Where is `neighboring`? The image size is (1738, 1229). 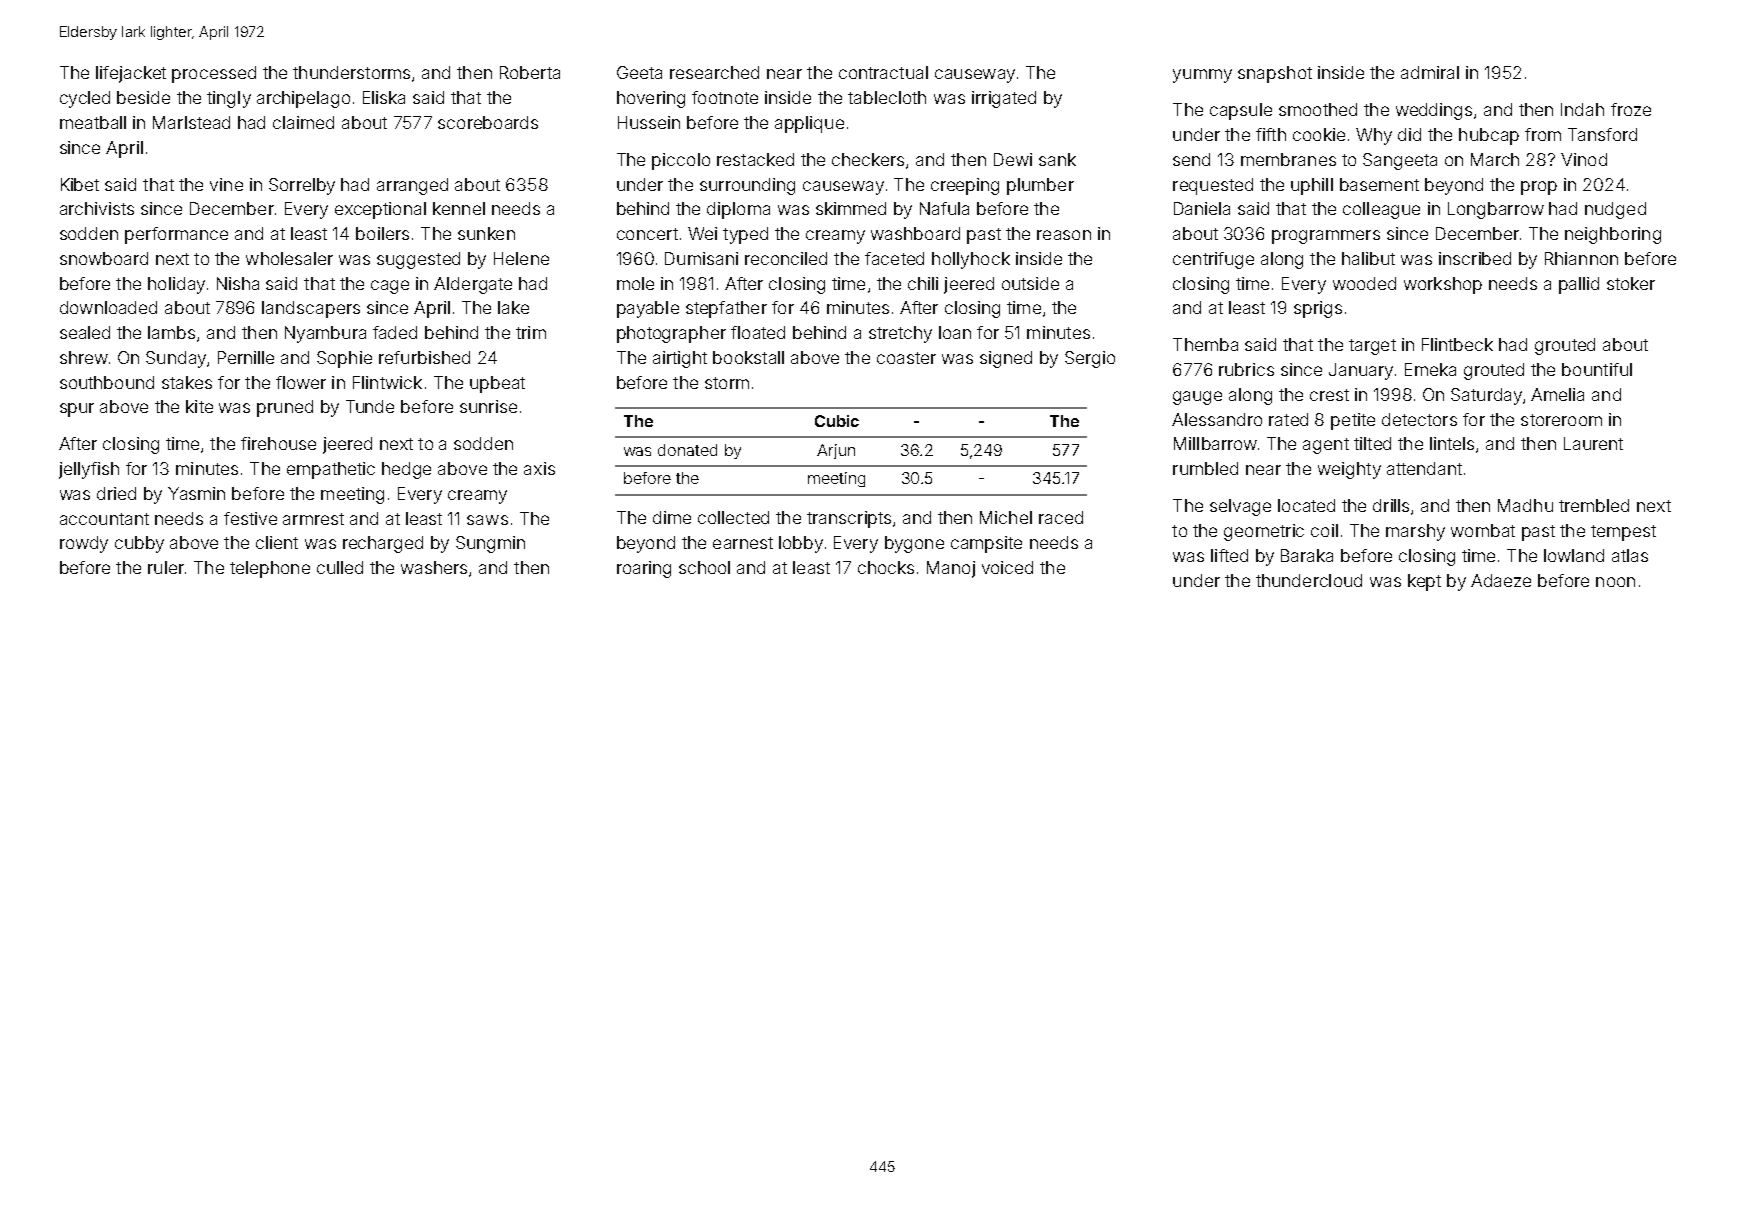
neighboring is located at coordinates (1613, 235).
